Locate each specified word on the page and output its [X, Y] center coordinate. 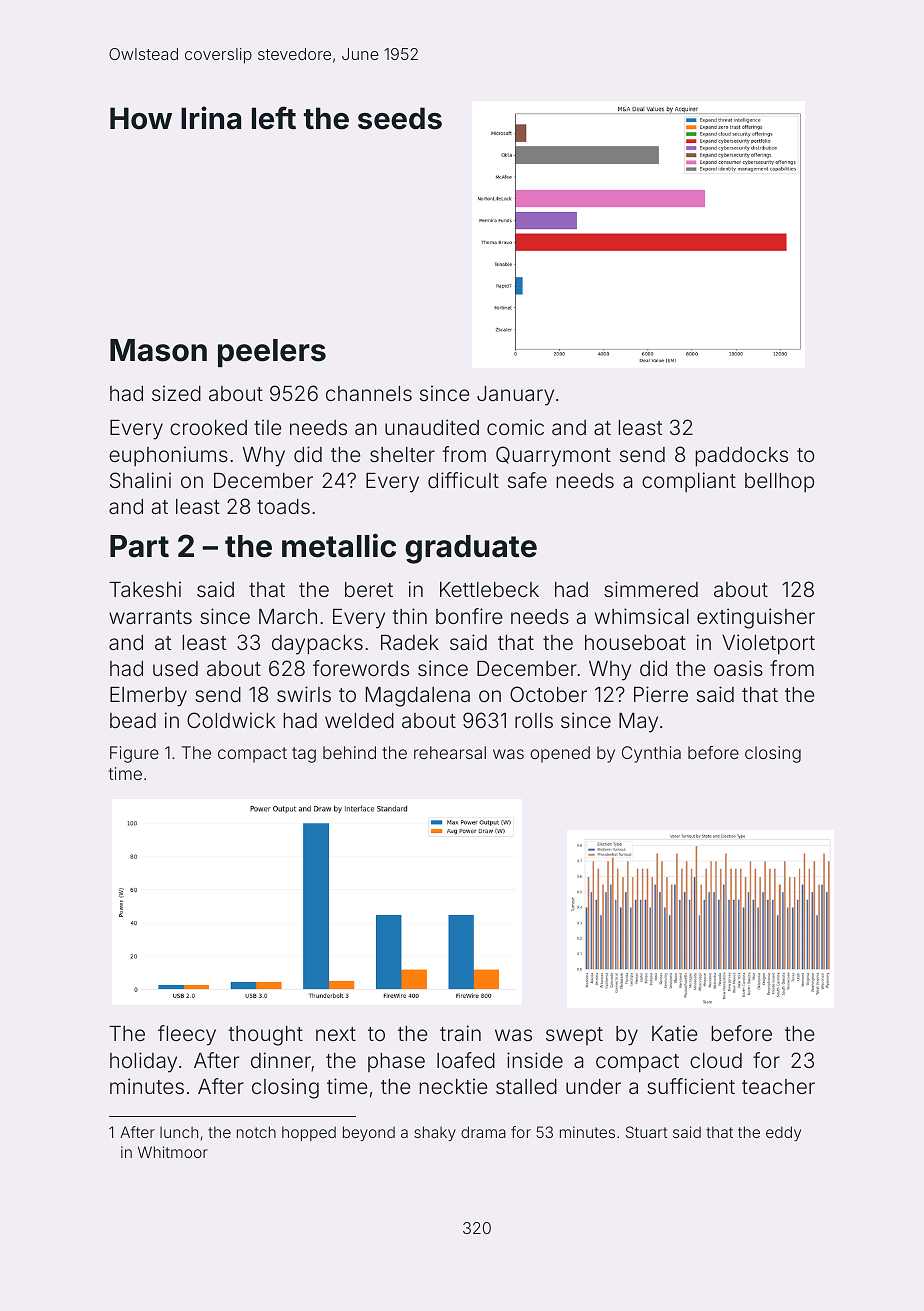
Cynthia [651, 754]
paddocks [741, 457]
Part [139, 546]
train [460, 1033]
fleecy [187, 1035]
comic [515, 427]
